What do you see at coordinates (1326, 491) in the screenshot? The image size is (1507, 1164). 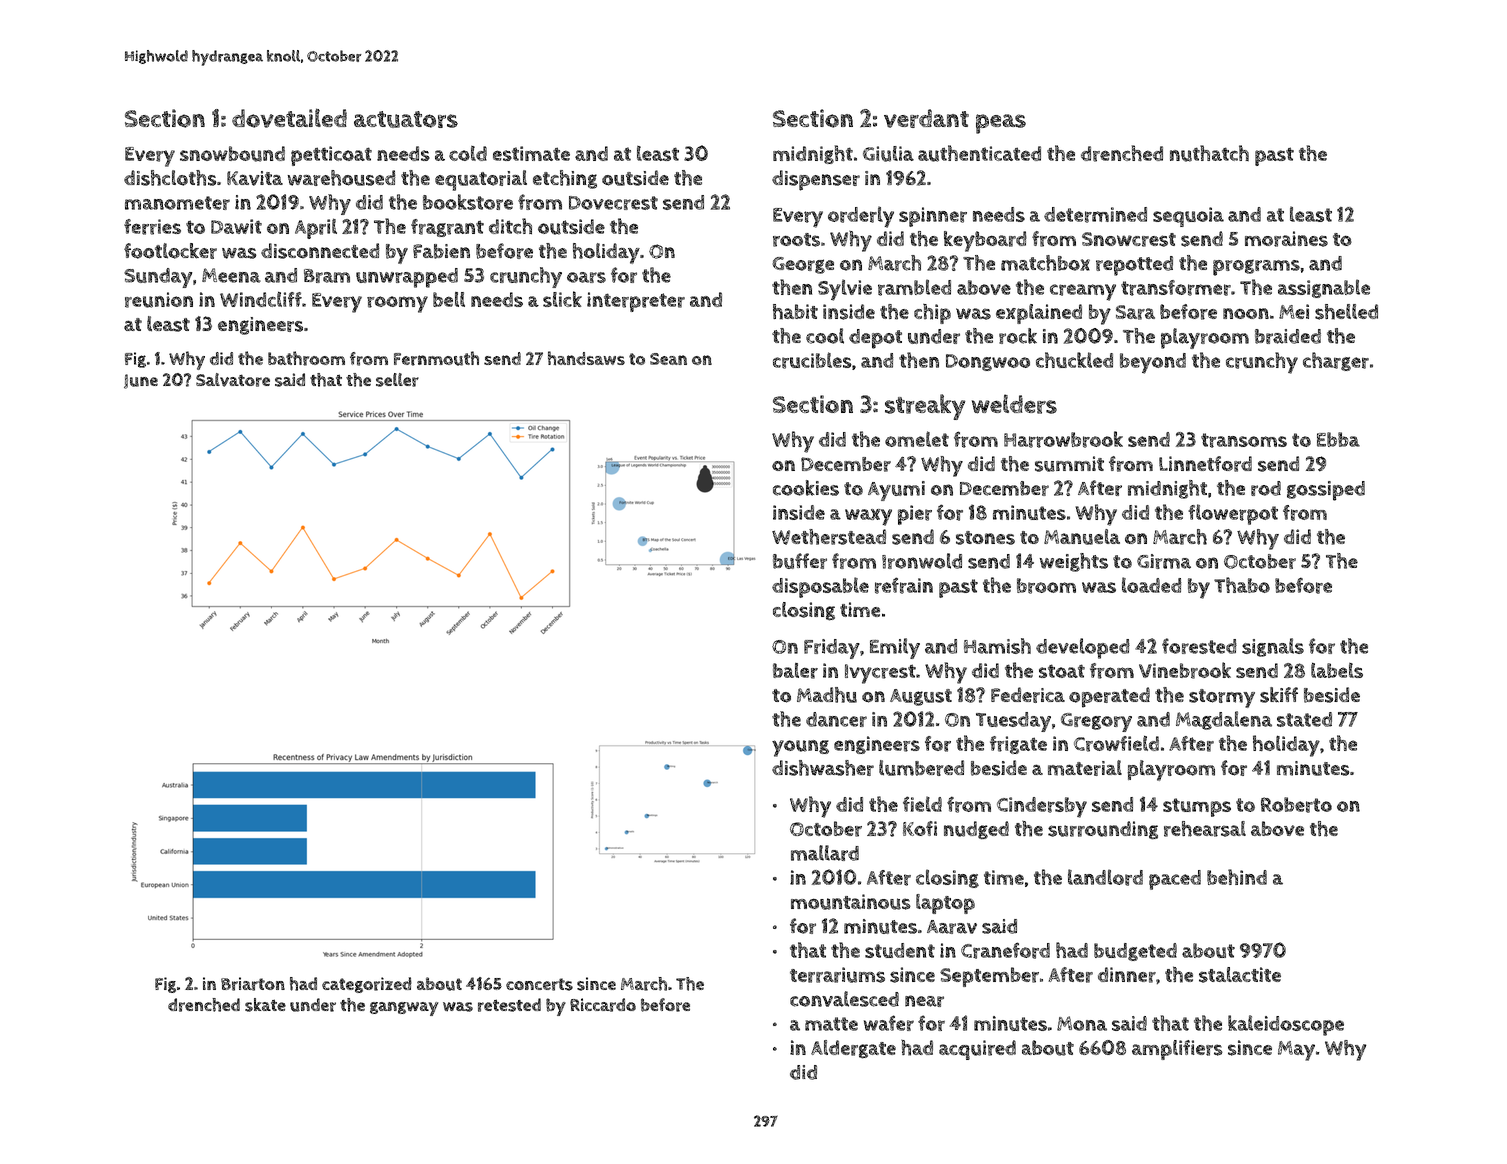 I see `gossiped` at bounding box center [1326, 491].
